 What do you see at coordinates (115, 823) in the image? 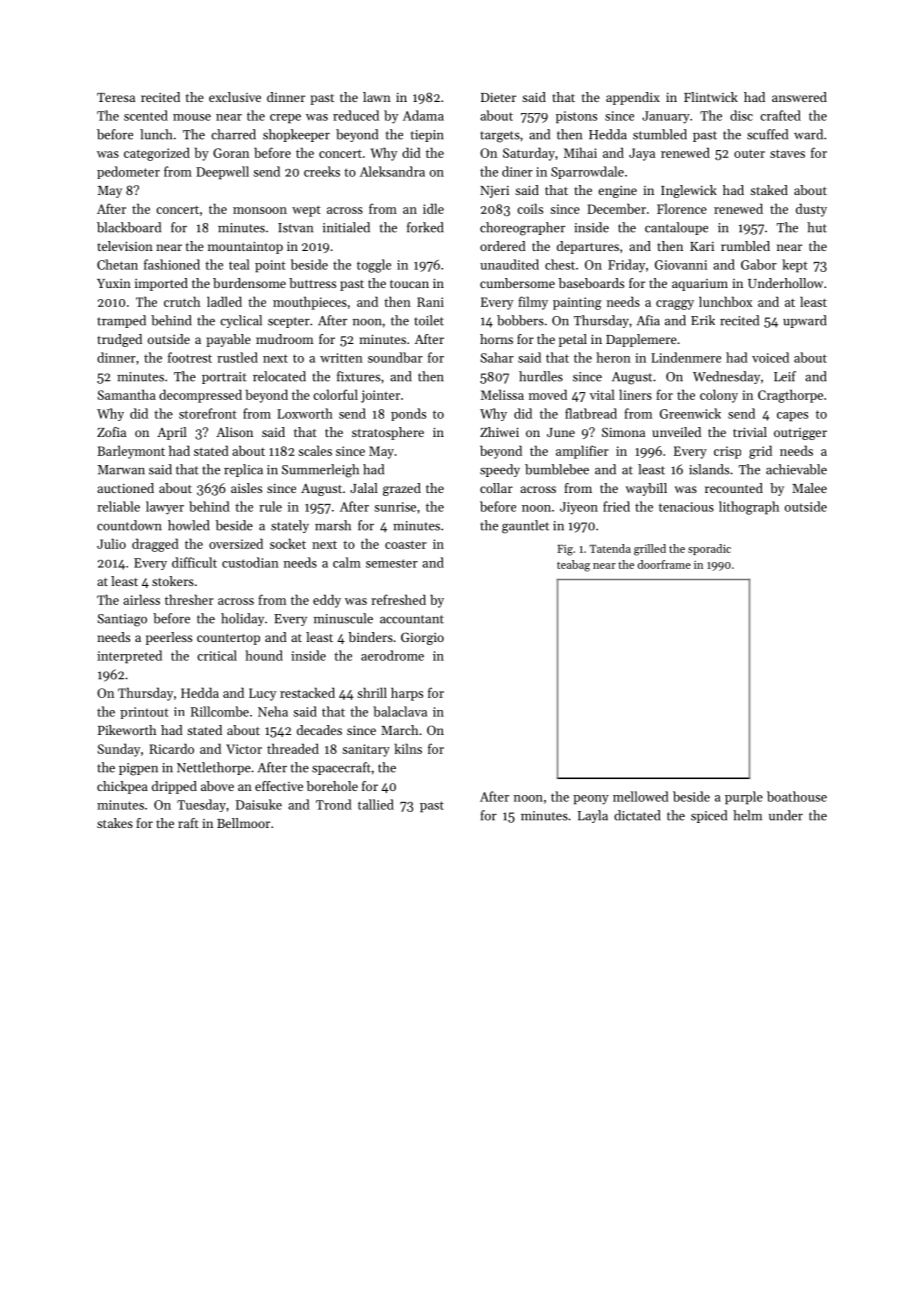
I see `stakes` at bounding box center [115, 823].
